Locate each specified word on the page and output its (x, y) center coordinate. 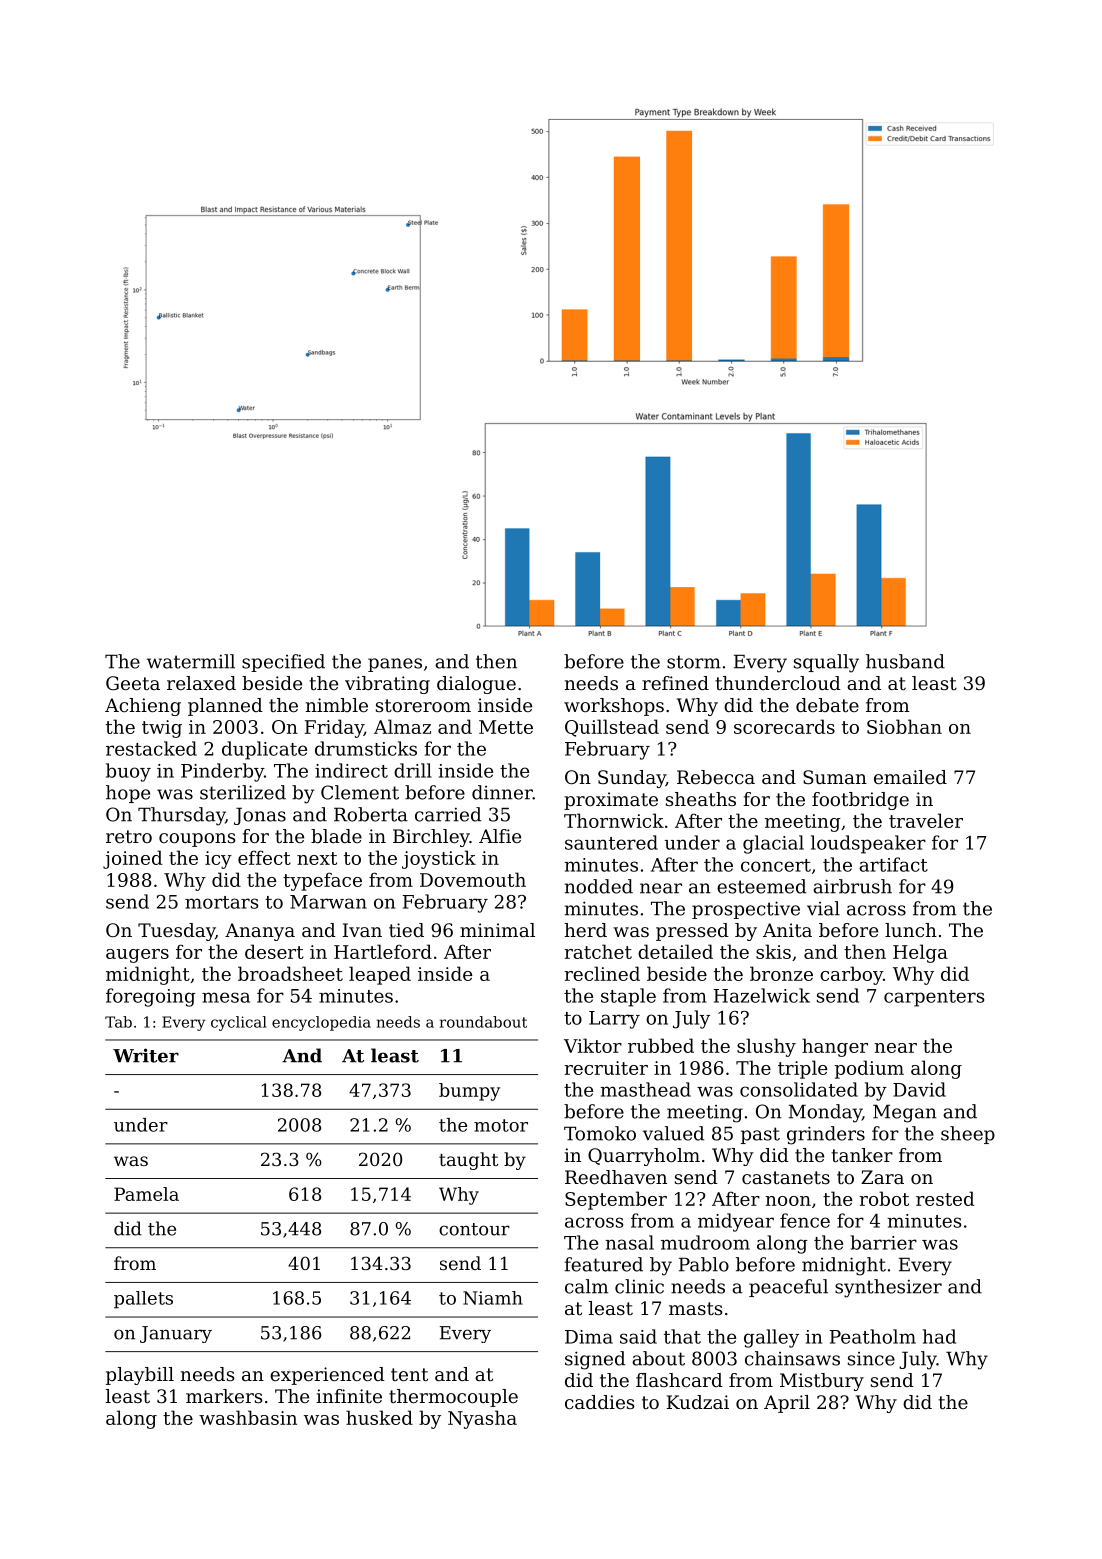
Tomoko (600, 1133)
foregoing (151, 997)
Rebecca (716, 777)
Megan (905, 1113)
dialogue (476, 685)
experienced (327, 1376)
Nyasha (482, 1419)
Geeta (133, 683)
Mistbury (822, 1382)
